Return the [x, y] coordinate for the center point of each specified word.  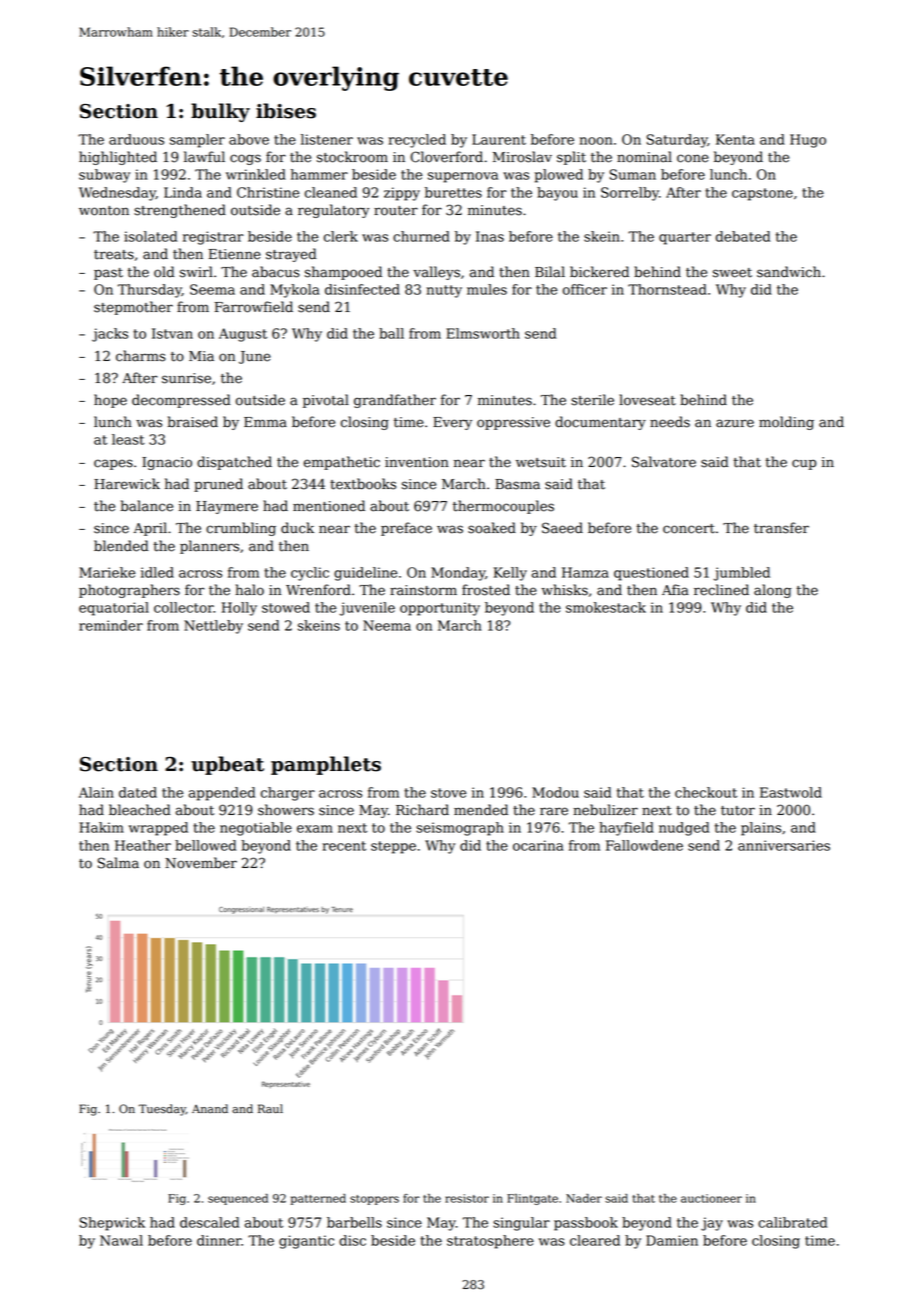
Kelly [510, 574]
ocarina [538, 845]
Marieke [107, 572]
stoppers [374, 1200]
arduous [136, 139]
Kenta [735, 139]
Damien [672, 1240]
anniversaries [784, 845]
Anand [210, 1109]
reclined [721, 590]
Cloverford [446, 157]
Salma [118, 863]
